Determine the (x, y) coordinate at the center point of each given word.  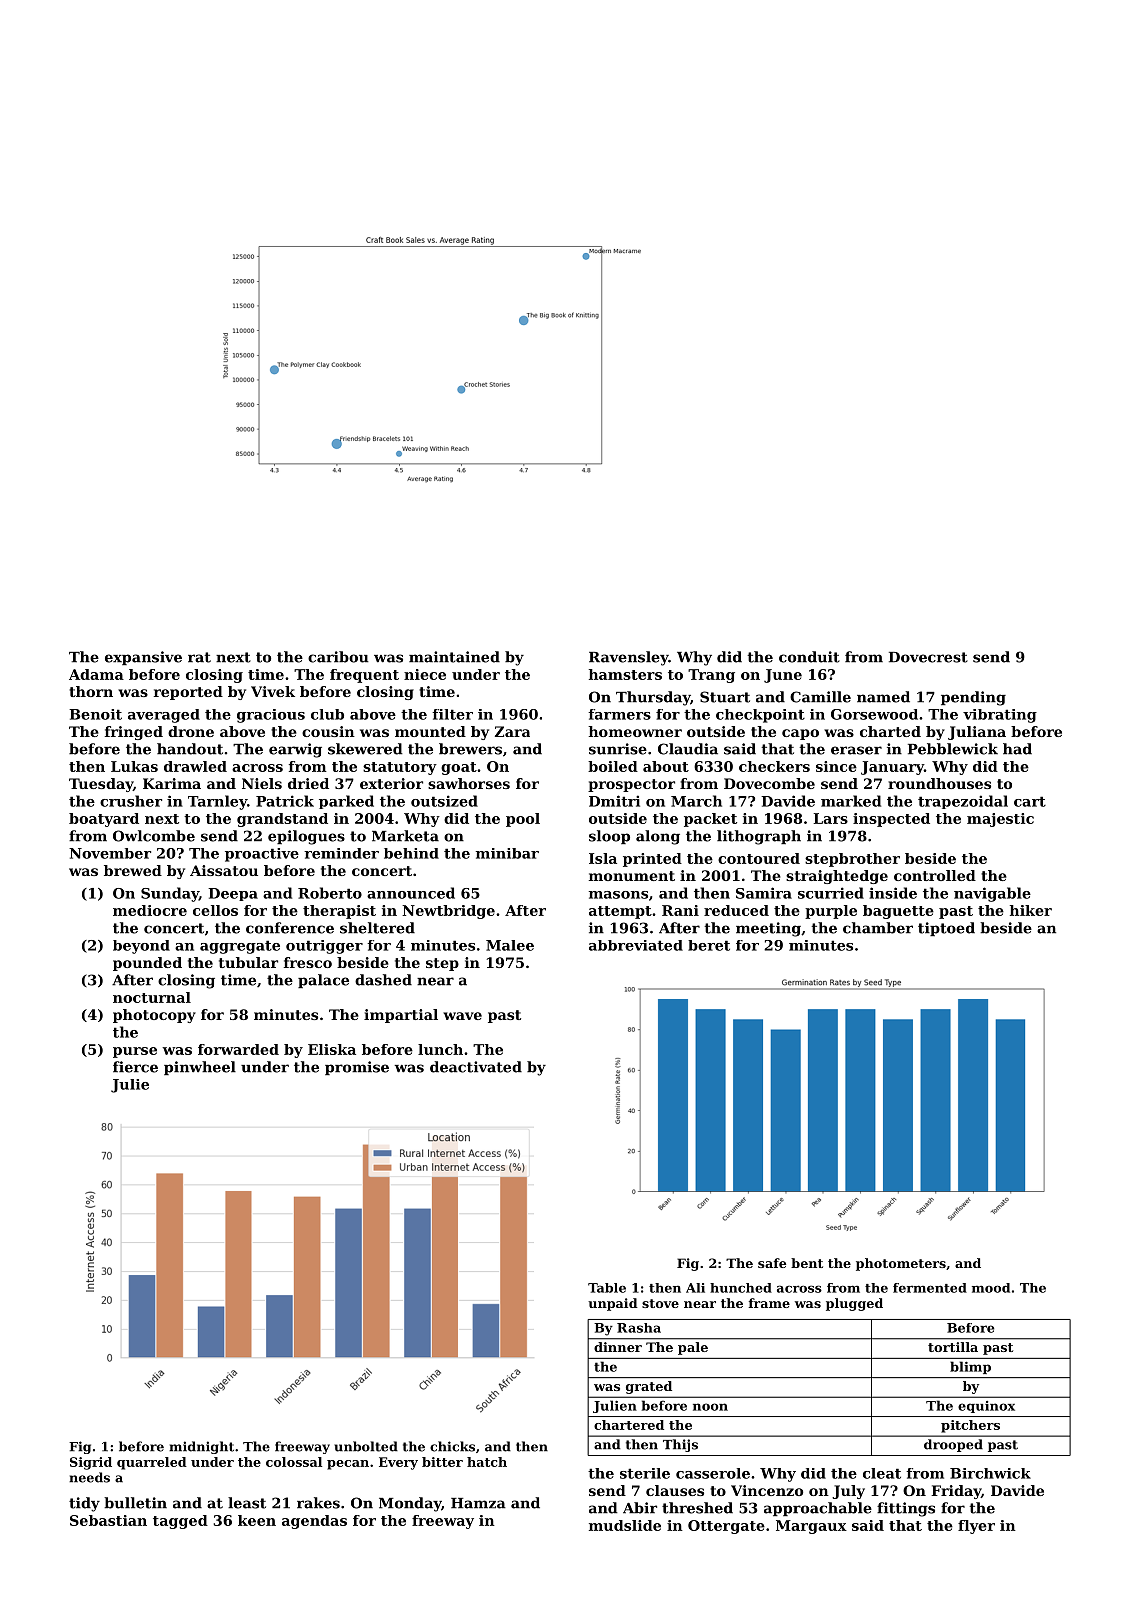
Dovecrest (928, 657)
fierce (135, 1067)
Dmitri (614, 801)
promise (357, 1068)
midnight (201, 1447)
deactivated (476, 1067)
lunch (440, 1049)
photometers (901, 1264)
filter (452, 714)
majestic (1000, 820)
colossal (294, 1462)
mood (991, 1288)
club (327, 714)
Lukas (134, 766)
